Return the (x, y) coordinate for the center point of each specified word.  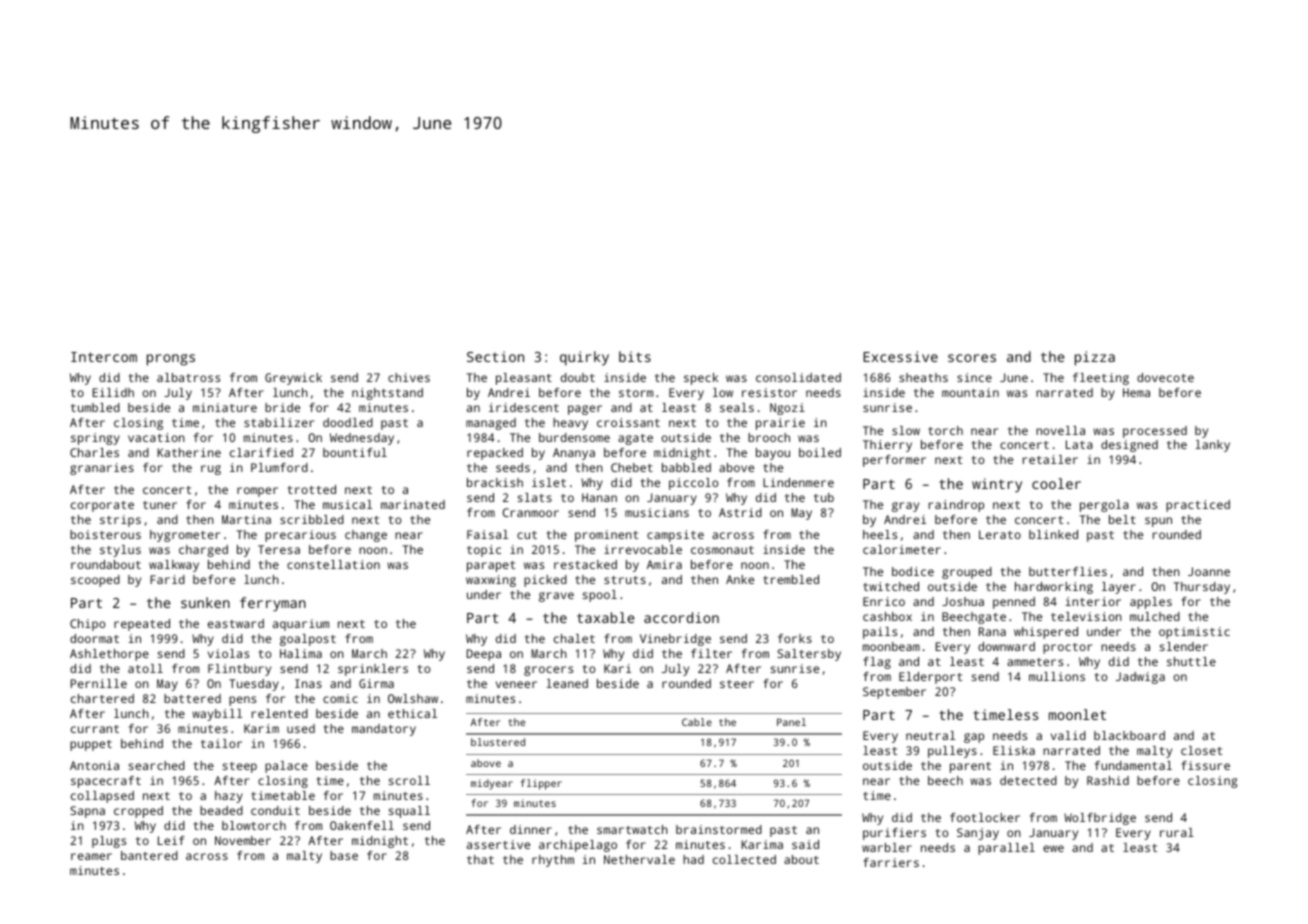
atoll (145, 668)
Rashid (1108, 780)
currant (95, 729)
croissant (628, 422)
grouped (967, 573)
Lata (1079, 444)
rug (211, 470)
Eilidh (113, 392)
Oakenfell (362, 825)
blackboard (1129, 735)
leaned (567, 683)
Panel (791, 722)
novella (1060, 430)
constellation (333, 564)
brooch (769, 437)
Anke (740, 579)
